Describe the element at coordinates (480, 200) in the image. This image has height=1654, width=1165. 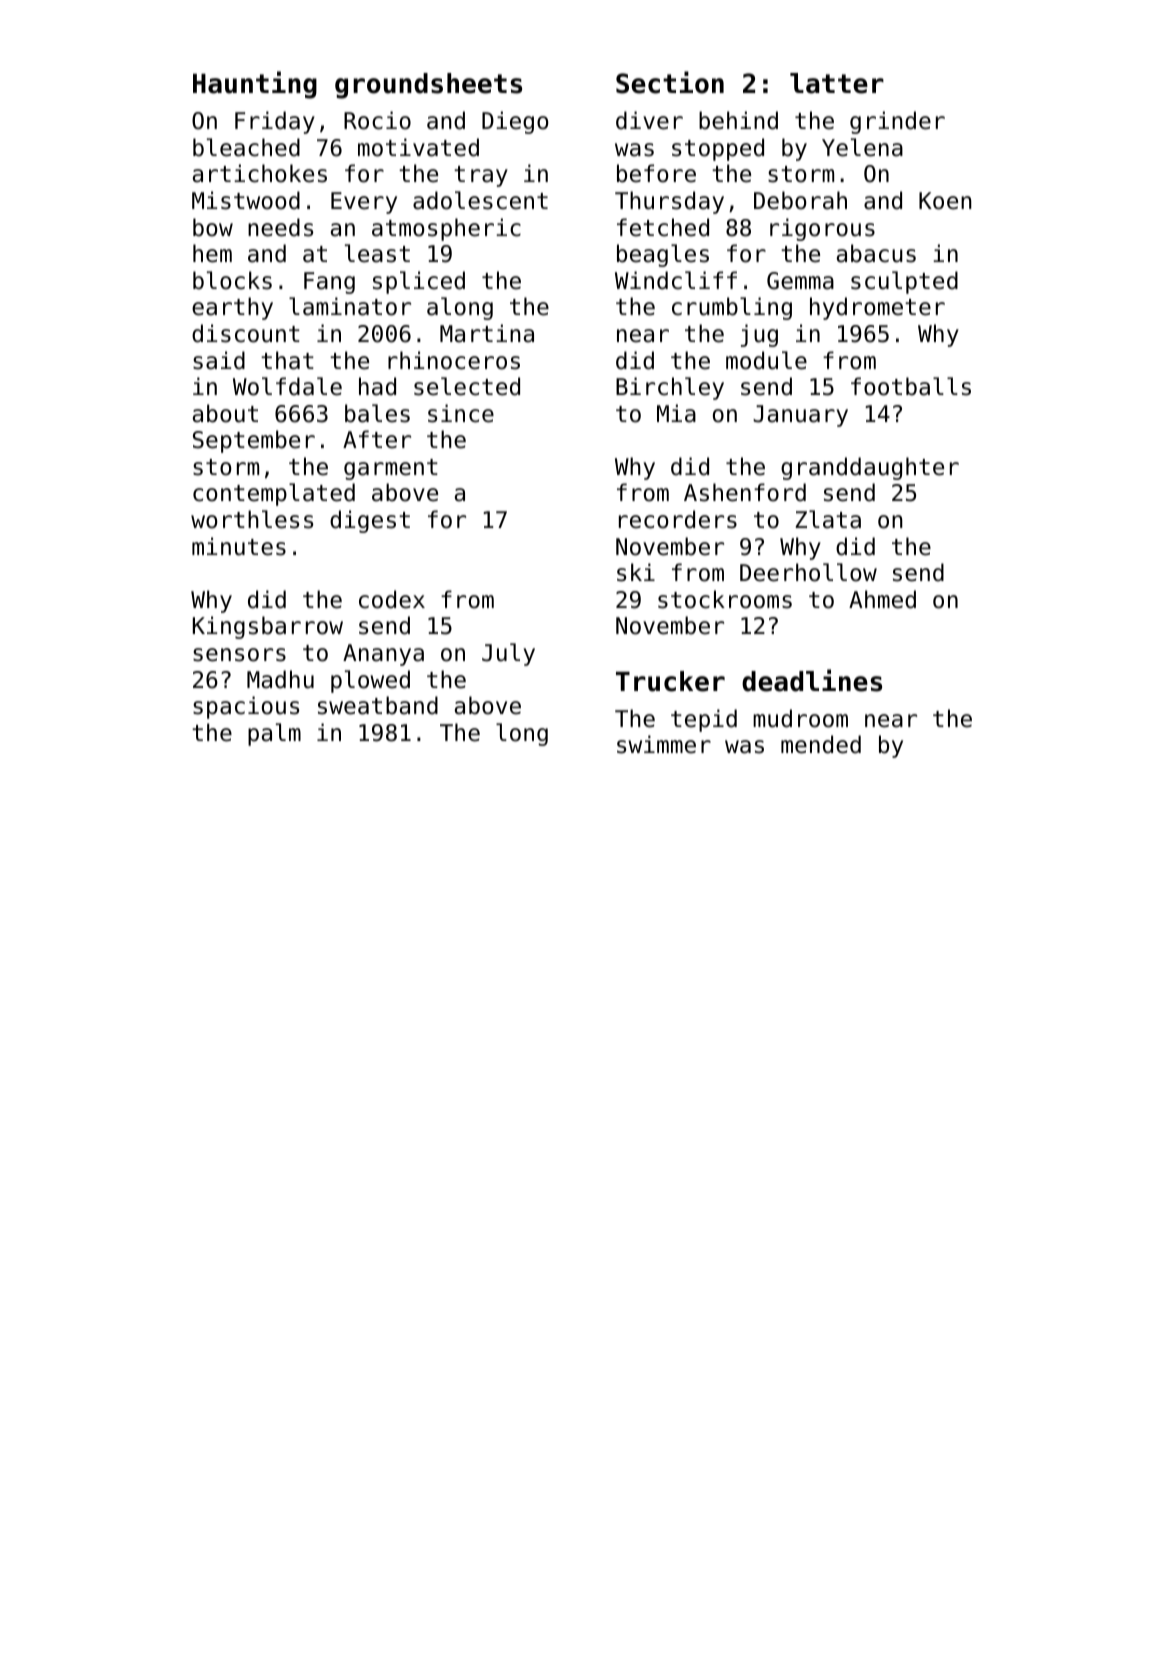
I see `adolescent` at that location.
